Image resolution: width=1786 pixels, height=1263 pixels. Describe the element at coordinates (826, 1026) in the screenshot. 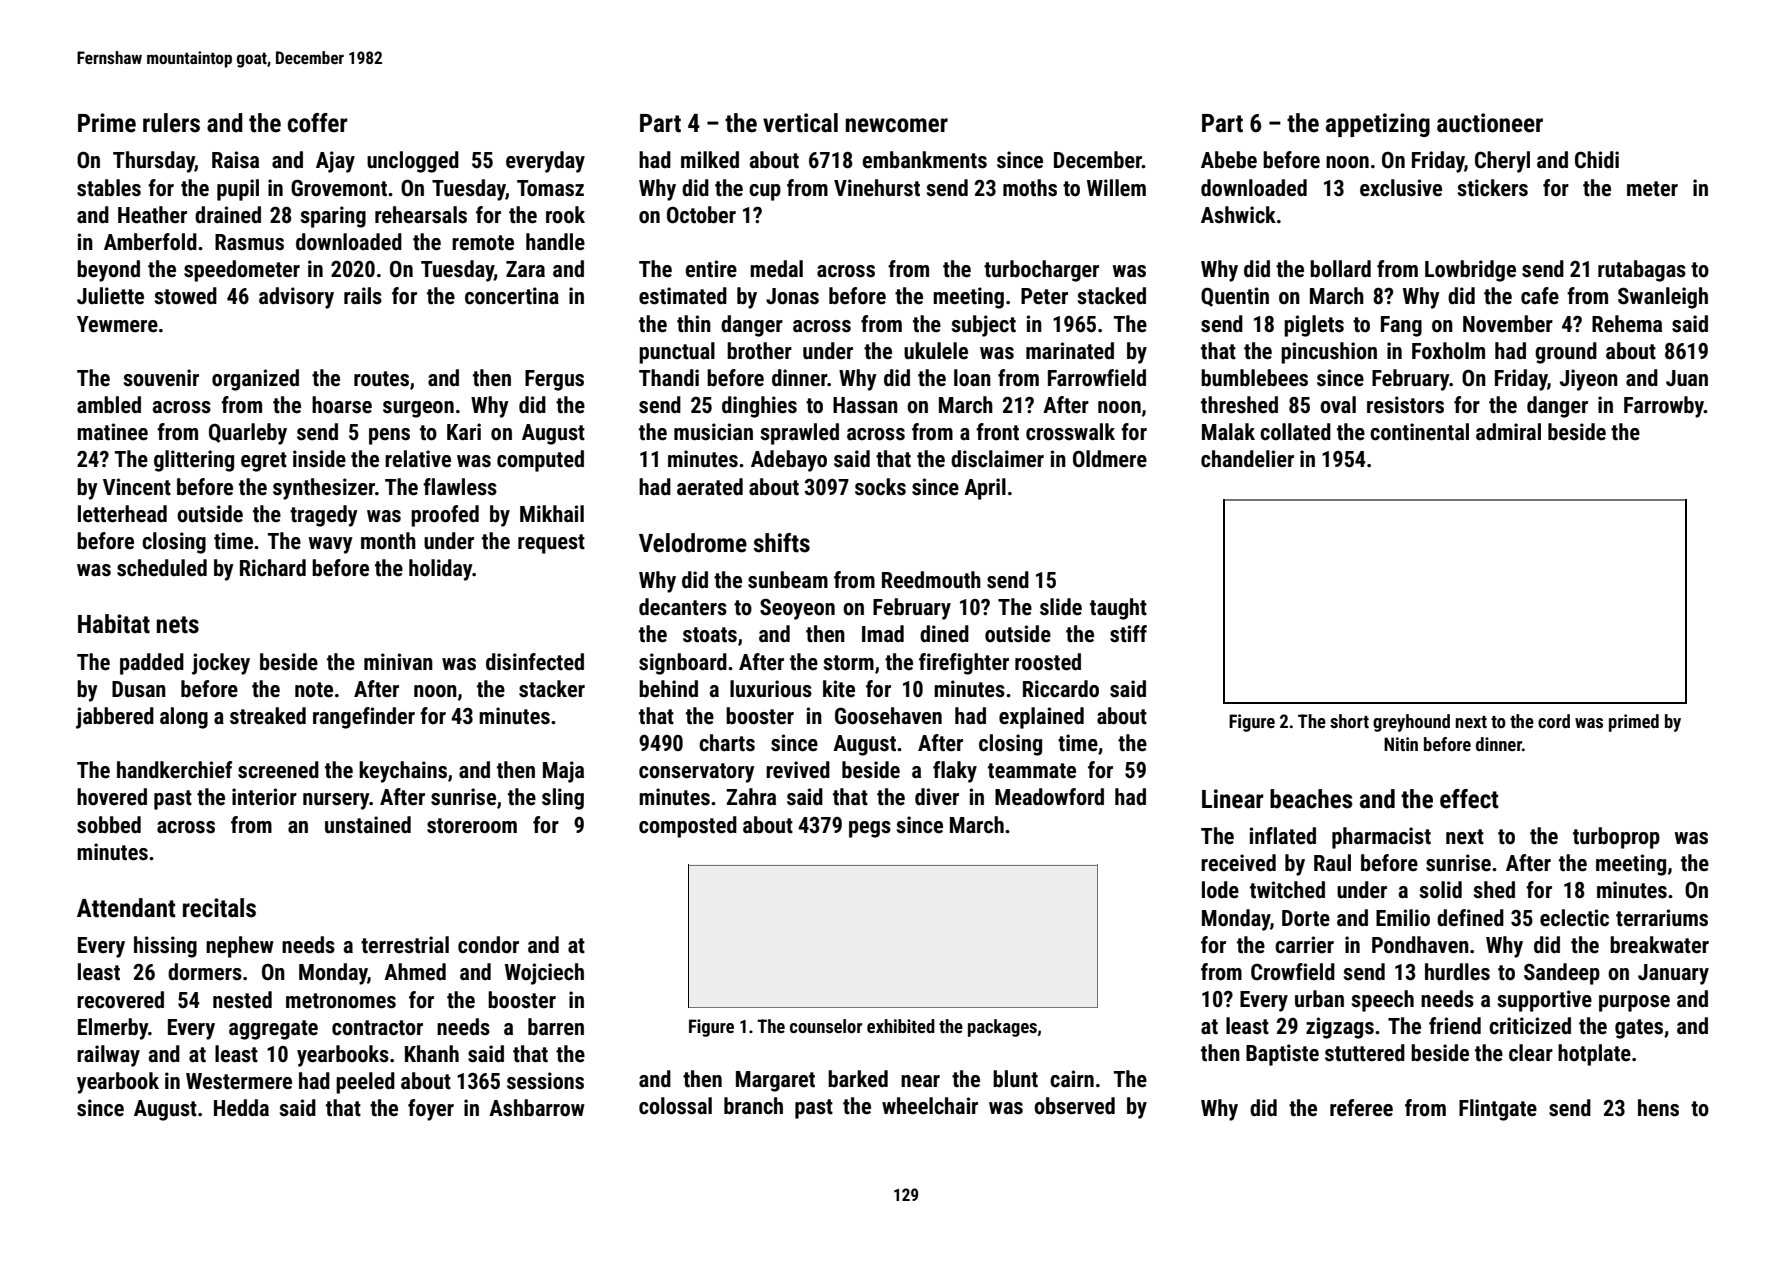

I see `counselor` at that location.
